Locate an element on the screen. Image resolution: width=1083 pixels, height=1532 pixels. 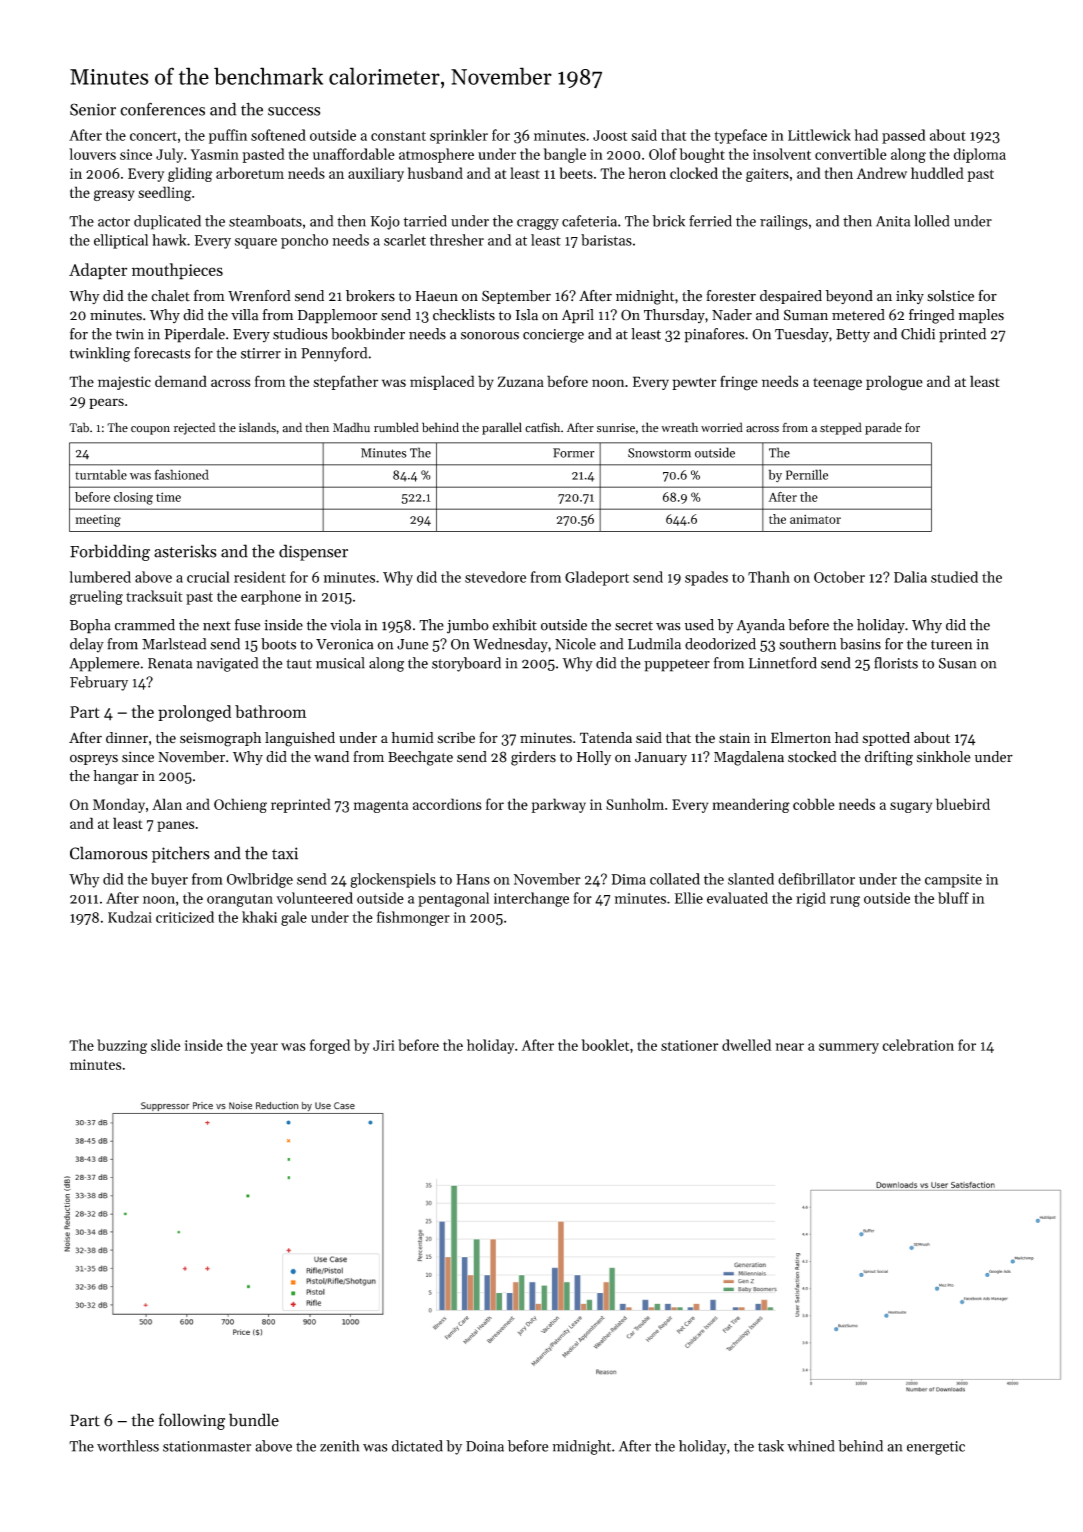
volunteered is located at coordinates (314, 898).
